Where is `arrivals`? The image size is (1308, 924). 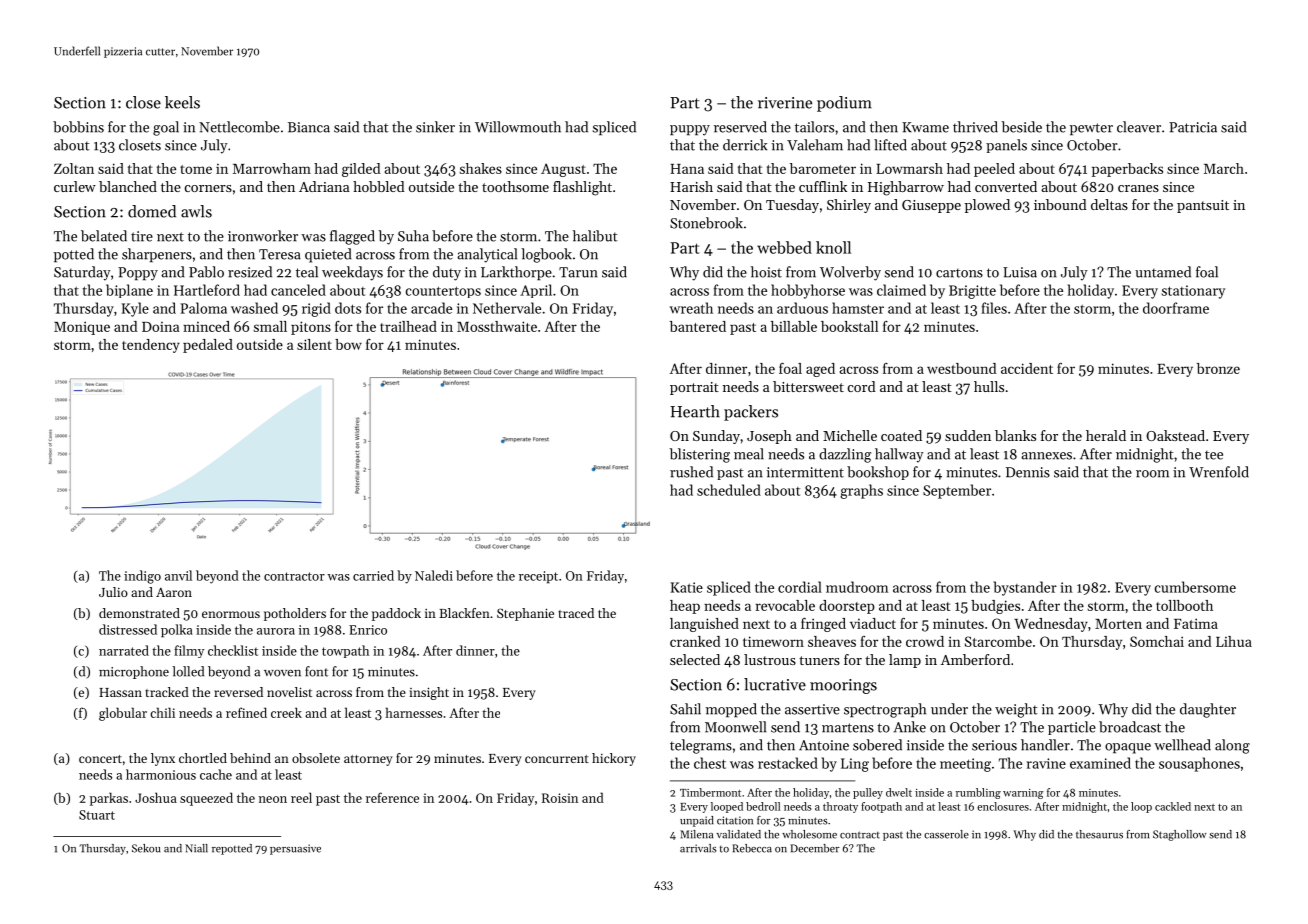 arrivals is located at coordinates (698, 848).
